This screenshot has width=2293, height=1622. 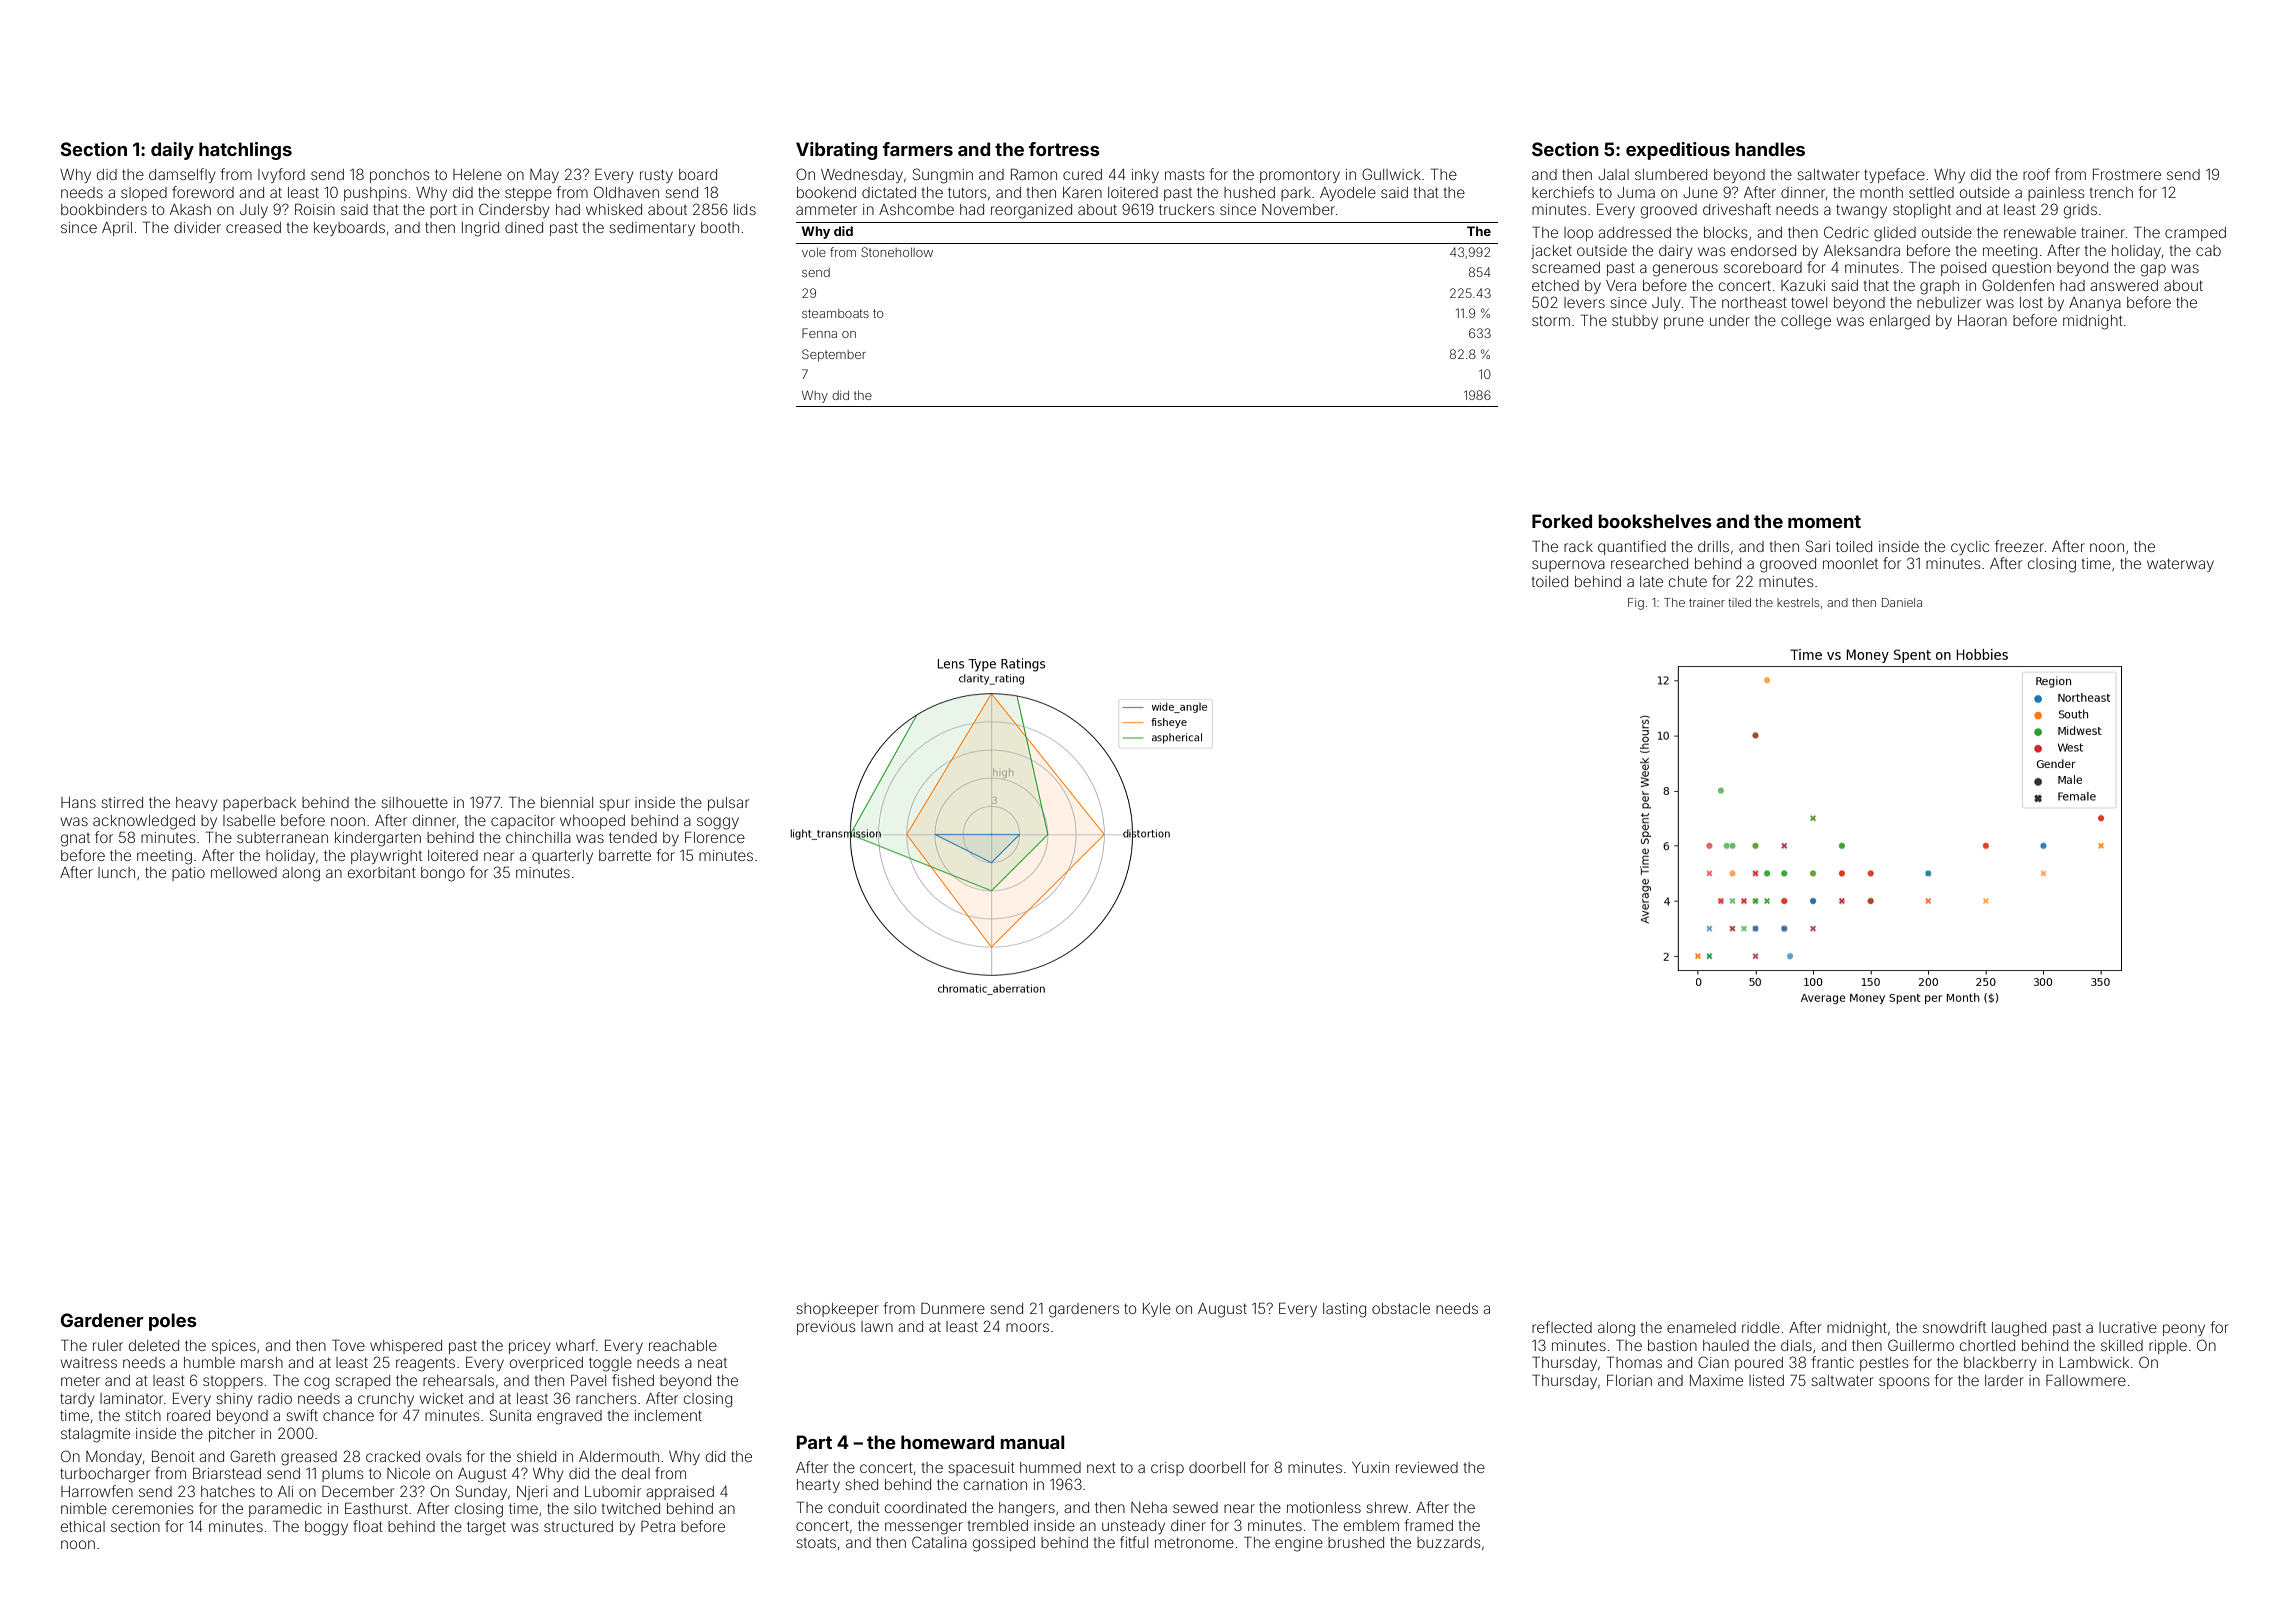 What do you see at coordinates (1902, 602) in the screenshot?
I see `Daniela` at bounding box center [1902, 602].
